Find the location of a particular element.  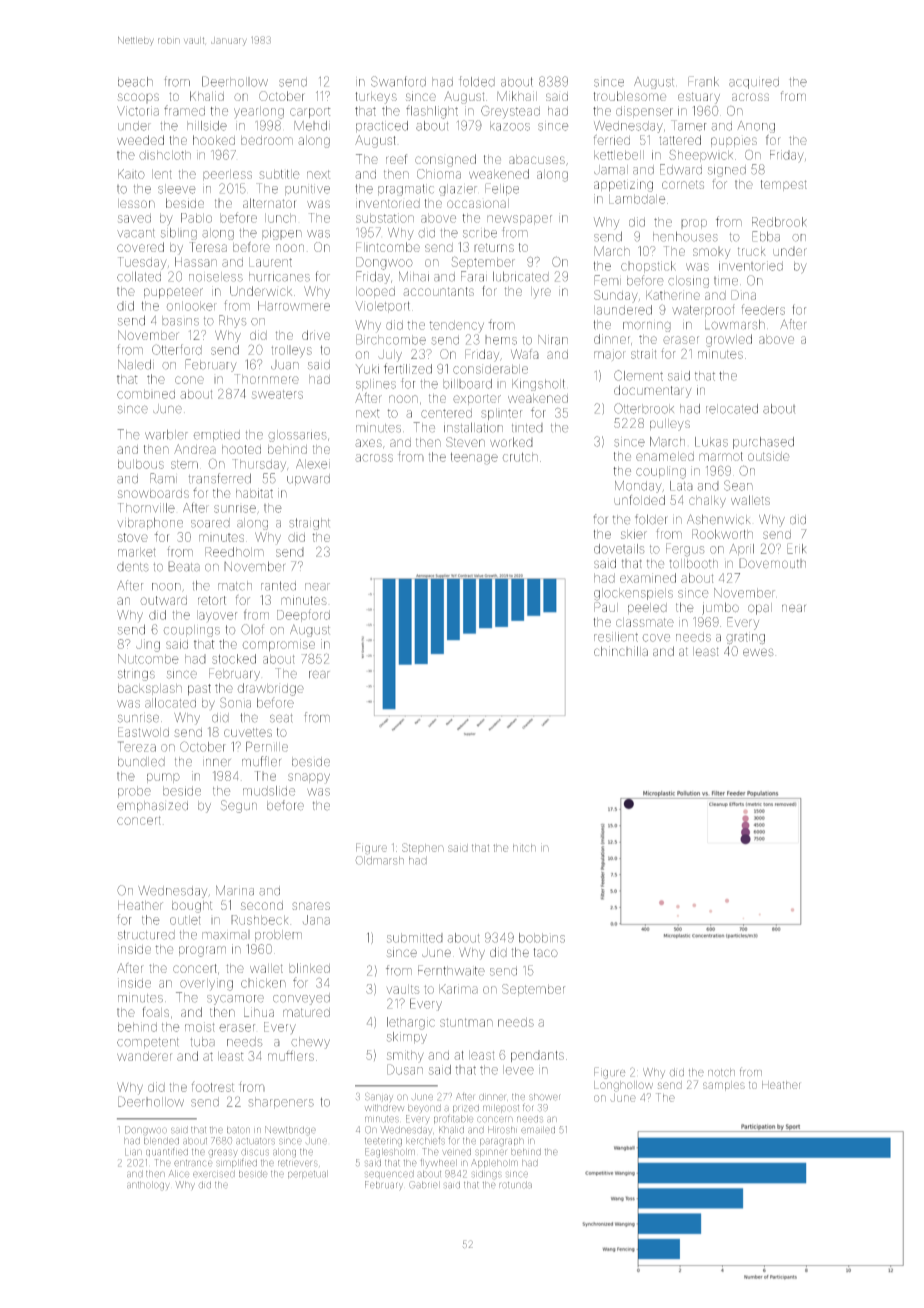

retrievers is located at coordinates (298, 1163).
